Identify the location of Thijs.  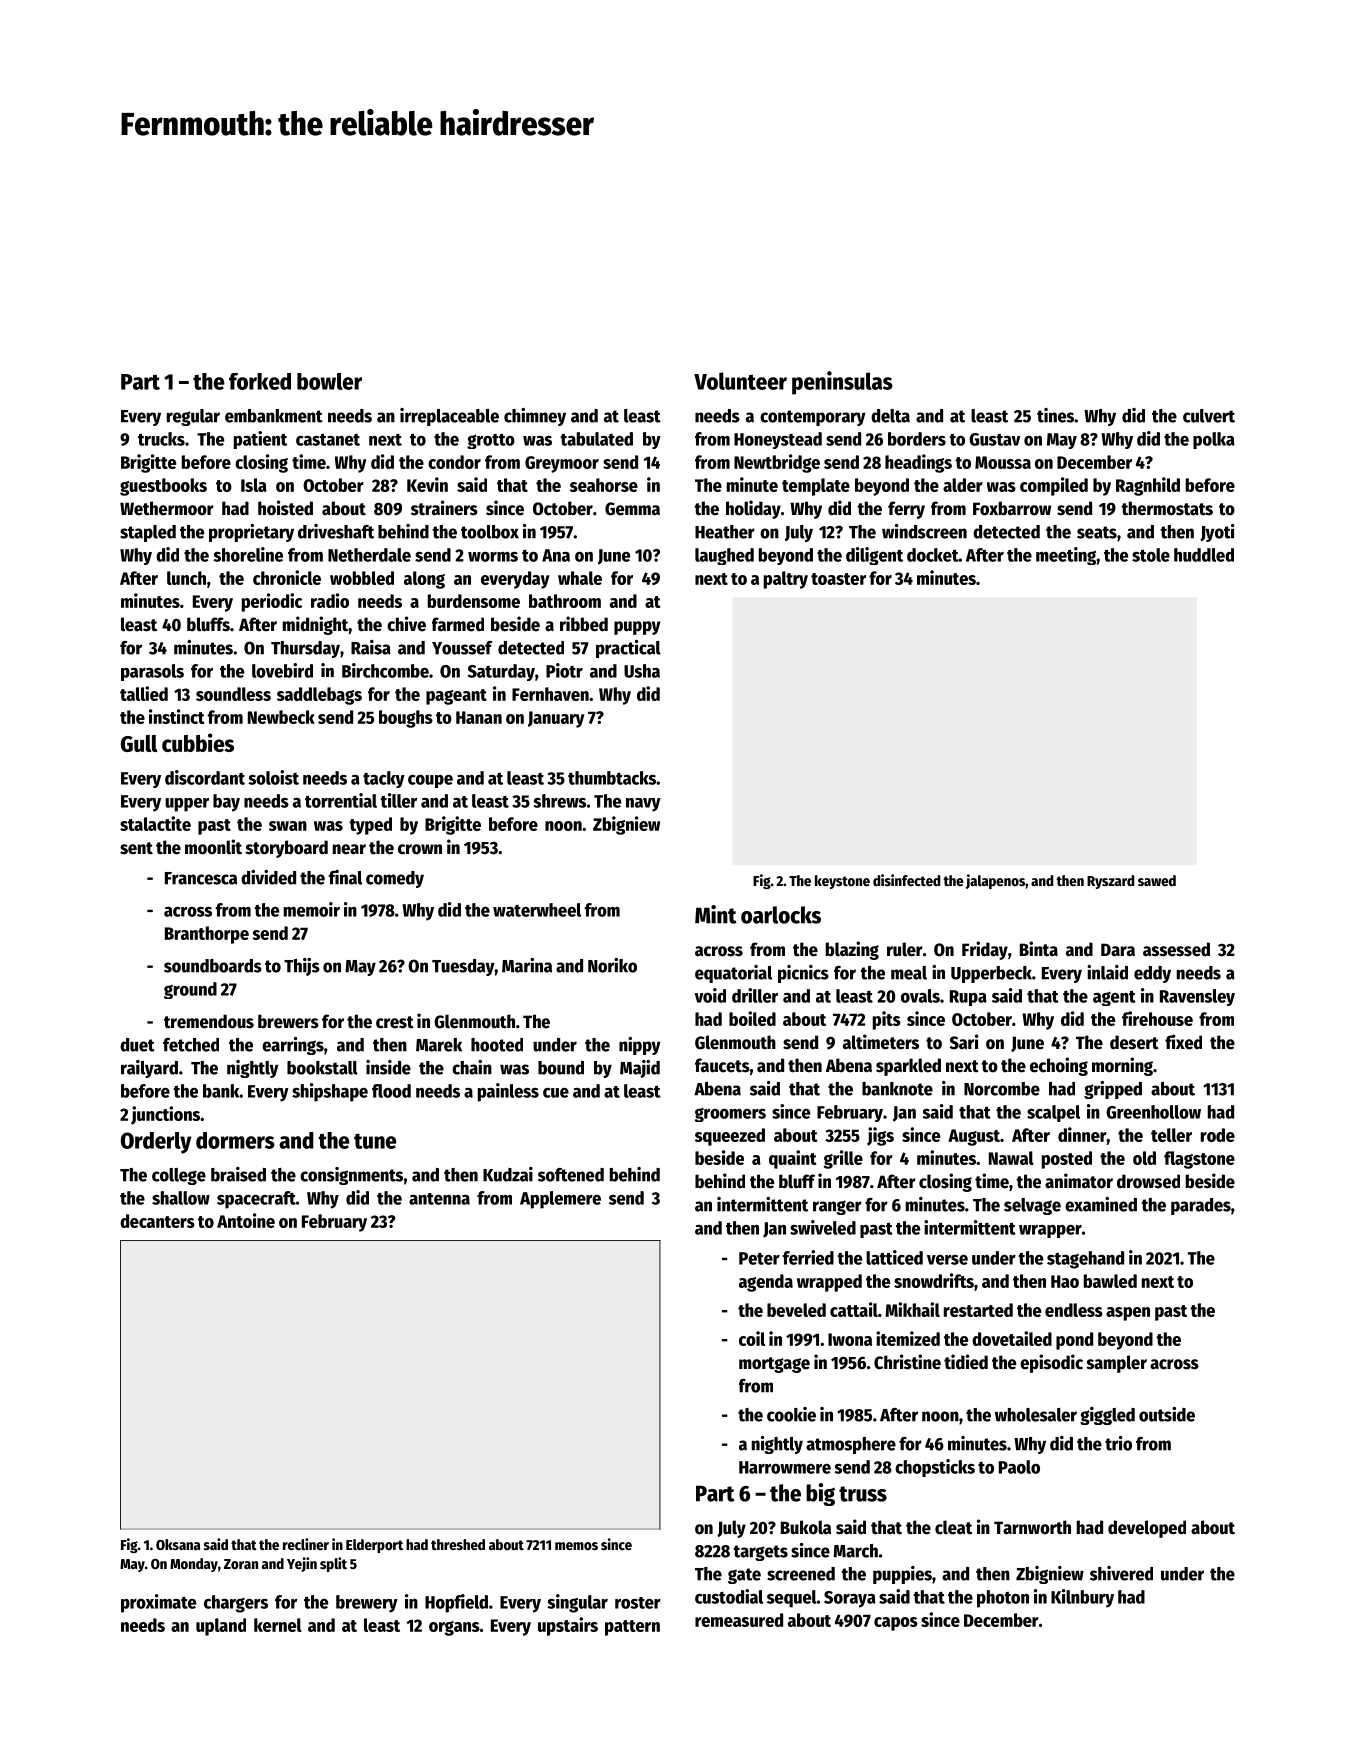
(302, 967).
